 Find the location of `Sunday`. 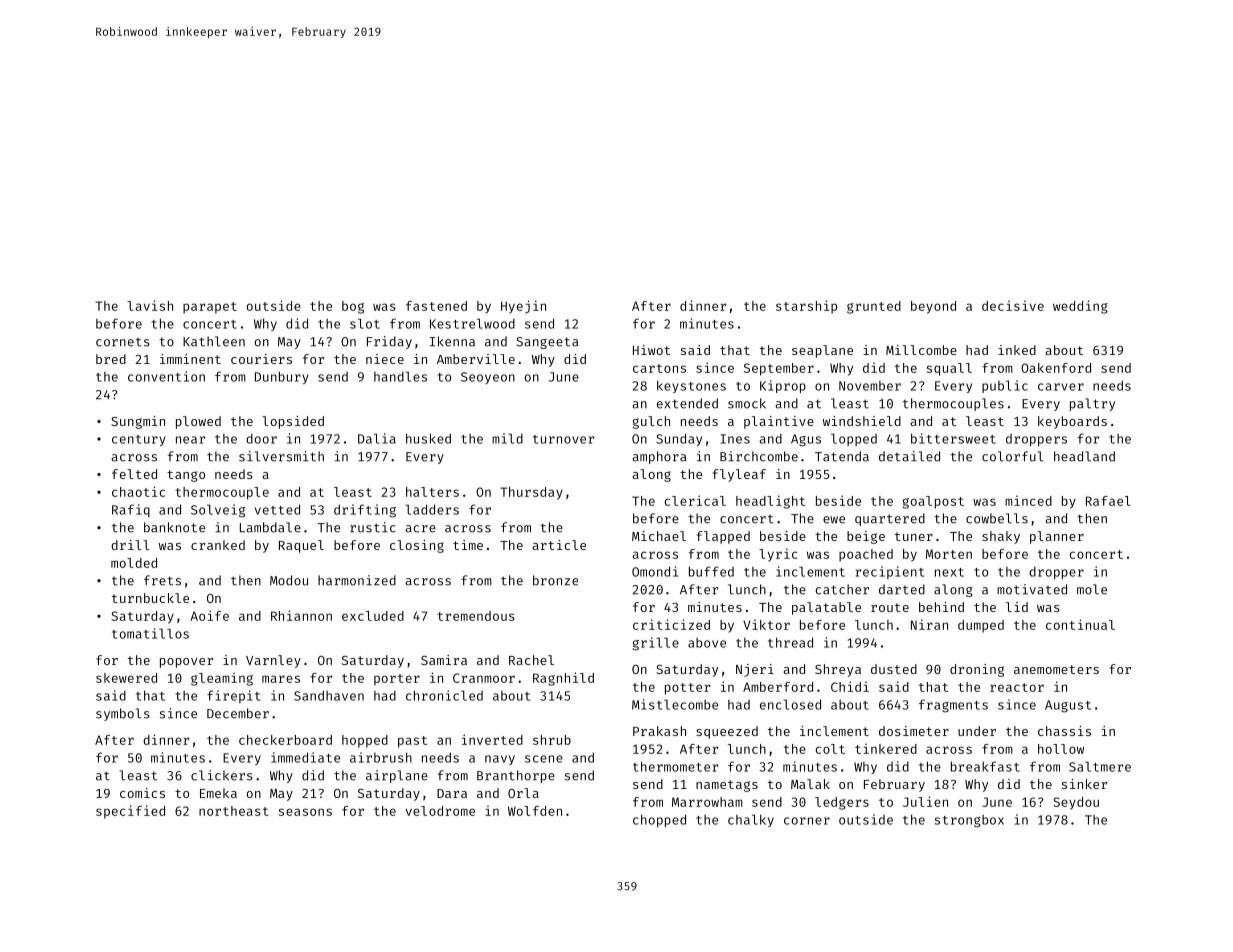

Sunday is located at coordinates (679, 439).
